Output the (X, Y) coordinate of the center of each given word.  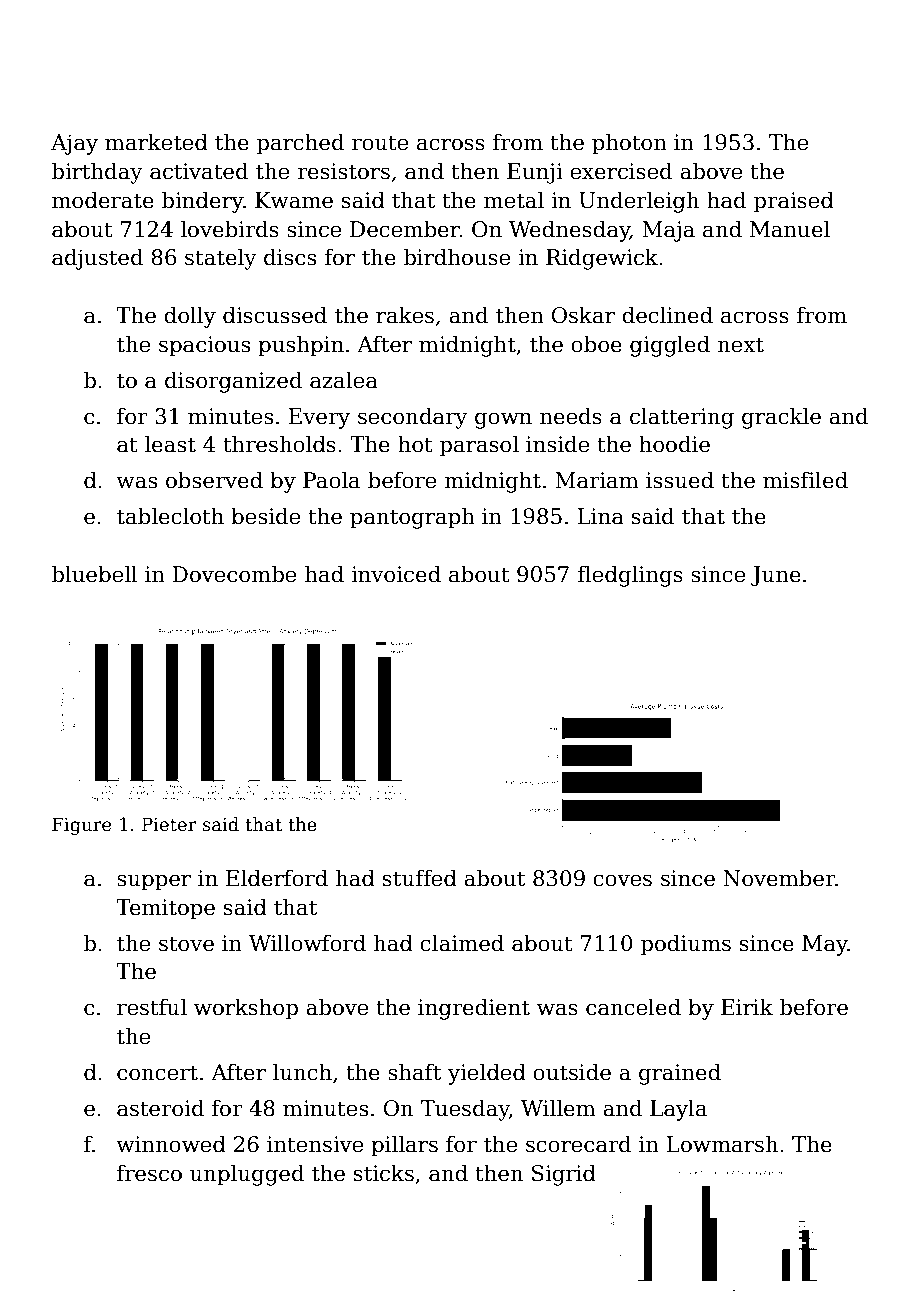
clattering (682, 418)
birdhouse (457, 257)
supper (154, 882)
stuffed (420, 878)
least (170, 444)
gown (503, 420)
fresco (149, 1173)
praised (794, 202)
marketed (156, 142)
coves (622, 880)
